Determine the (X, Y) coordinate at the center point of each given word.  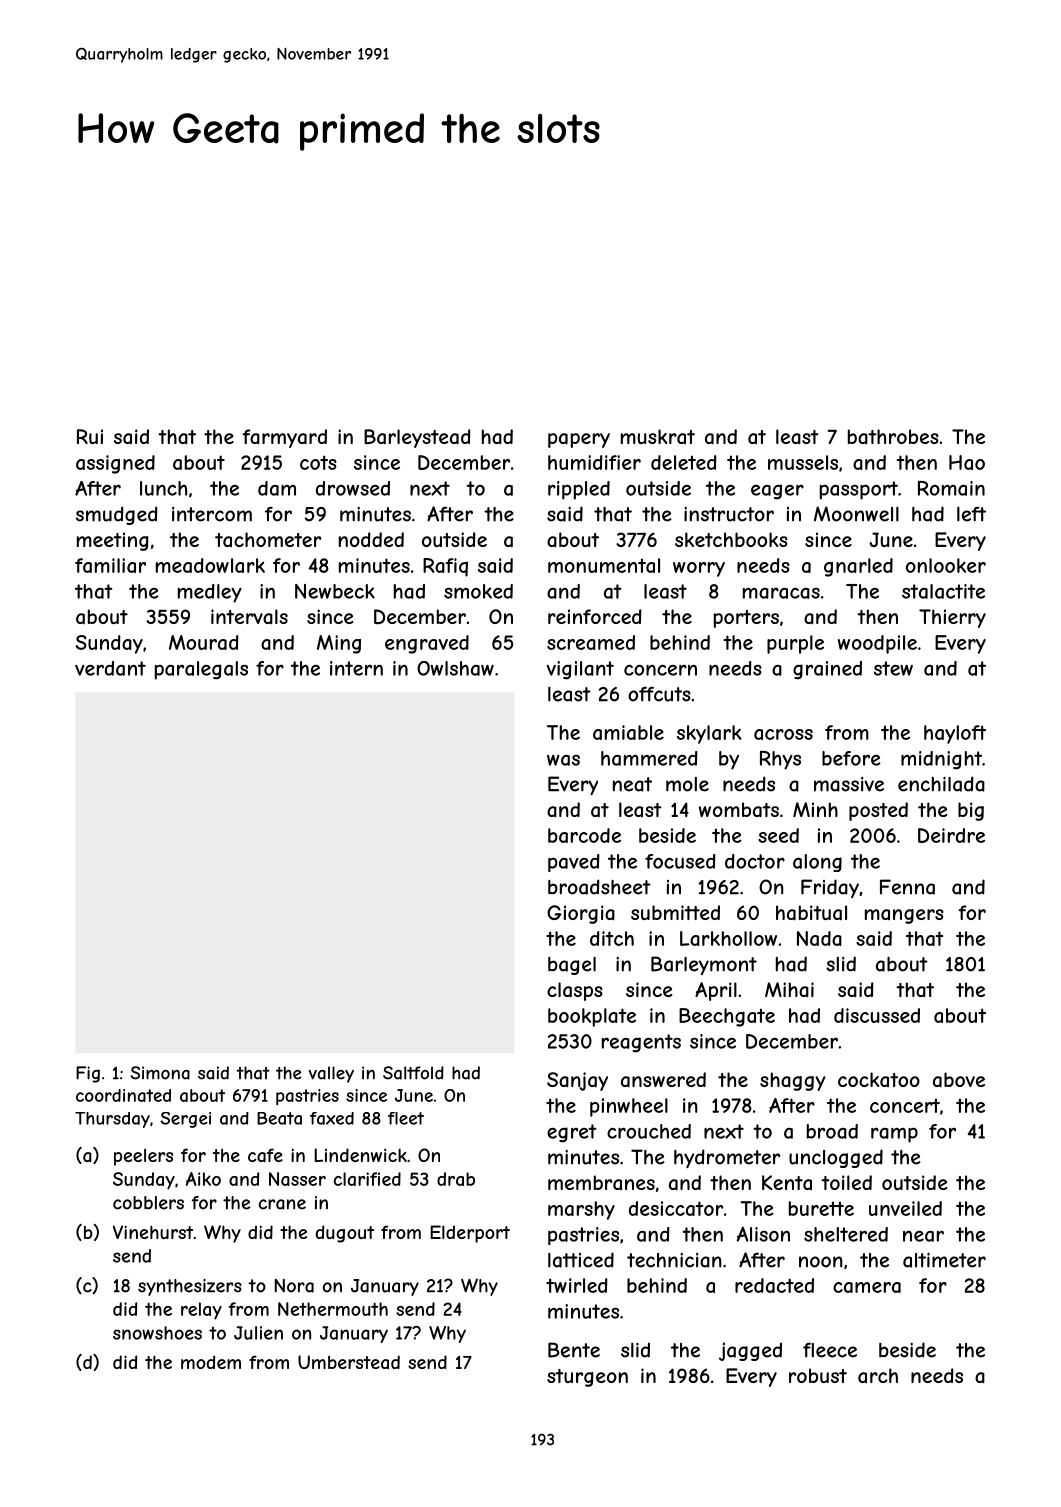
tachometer (268, 539)
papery (579, 440)
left (971, 514)
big (971, 811)
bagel (572, 966)
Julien (258, 1333)
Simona (160, 1073)
